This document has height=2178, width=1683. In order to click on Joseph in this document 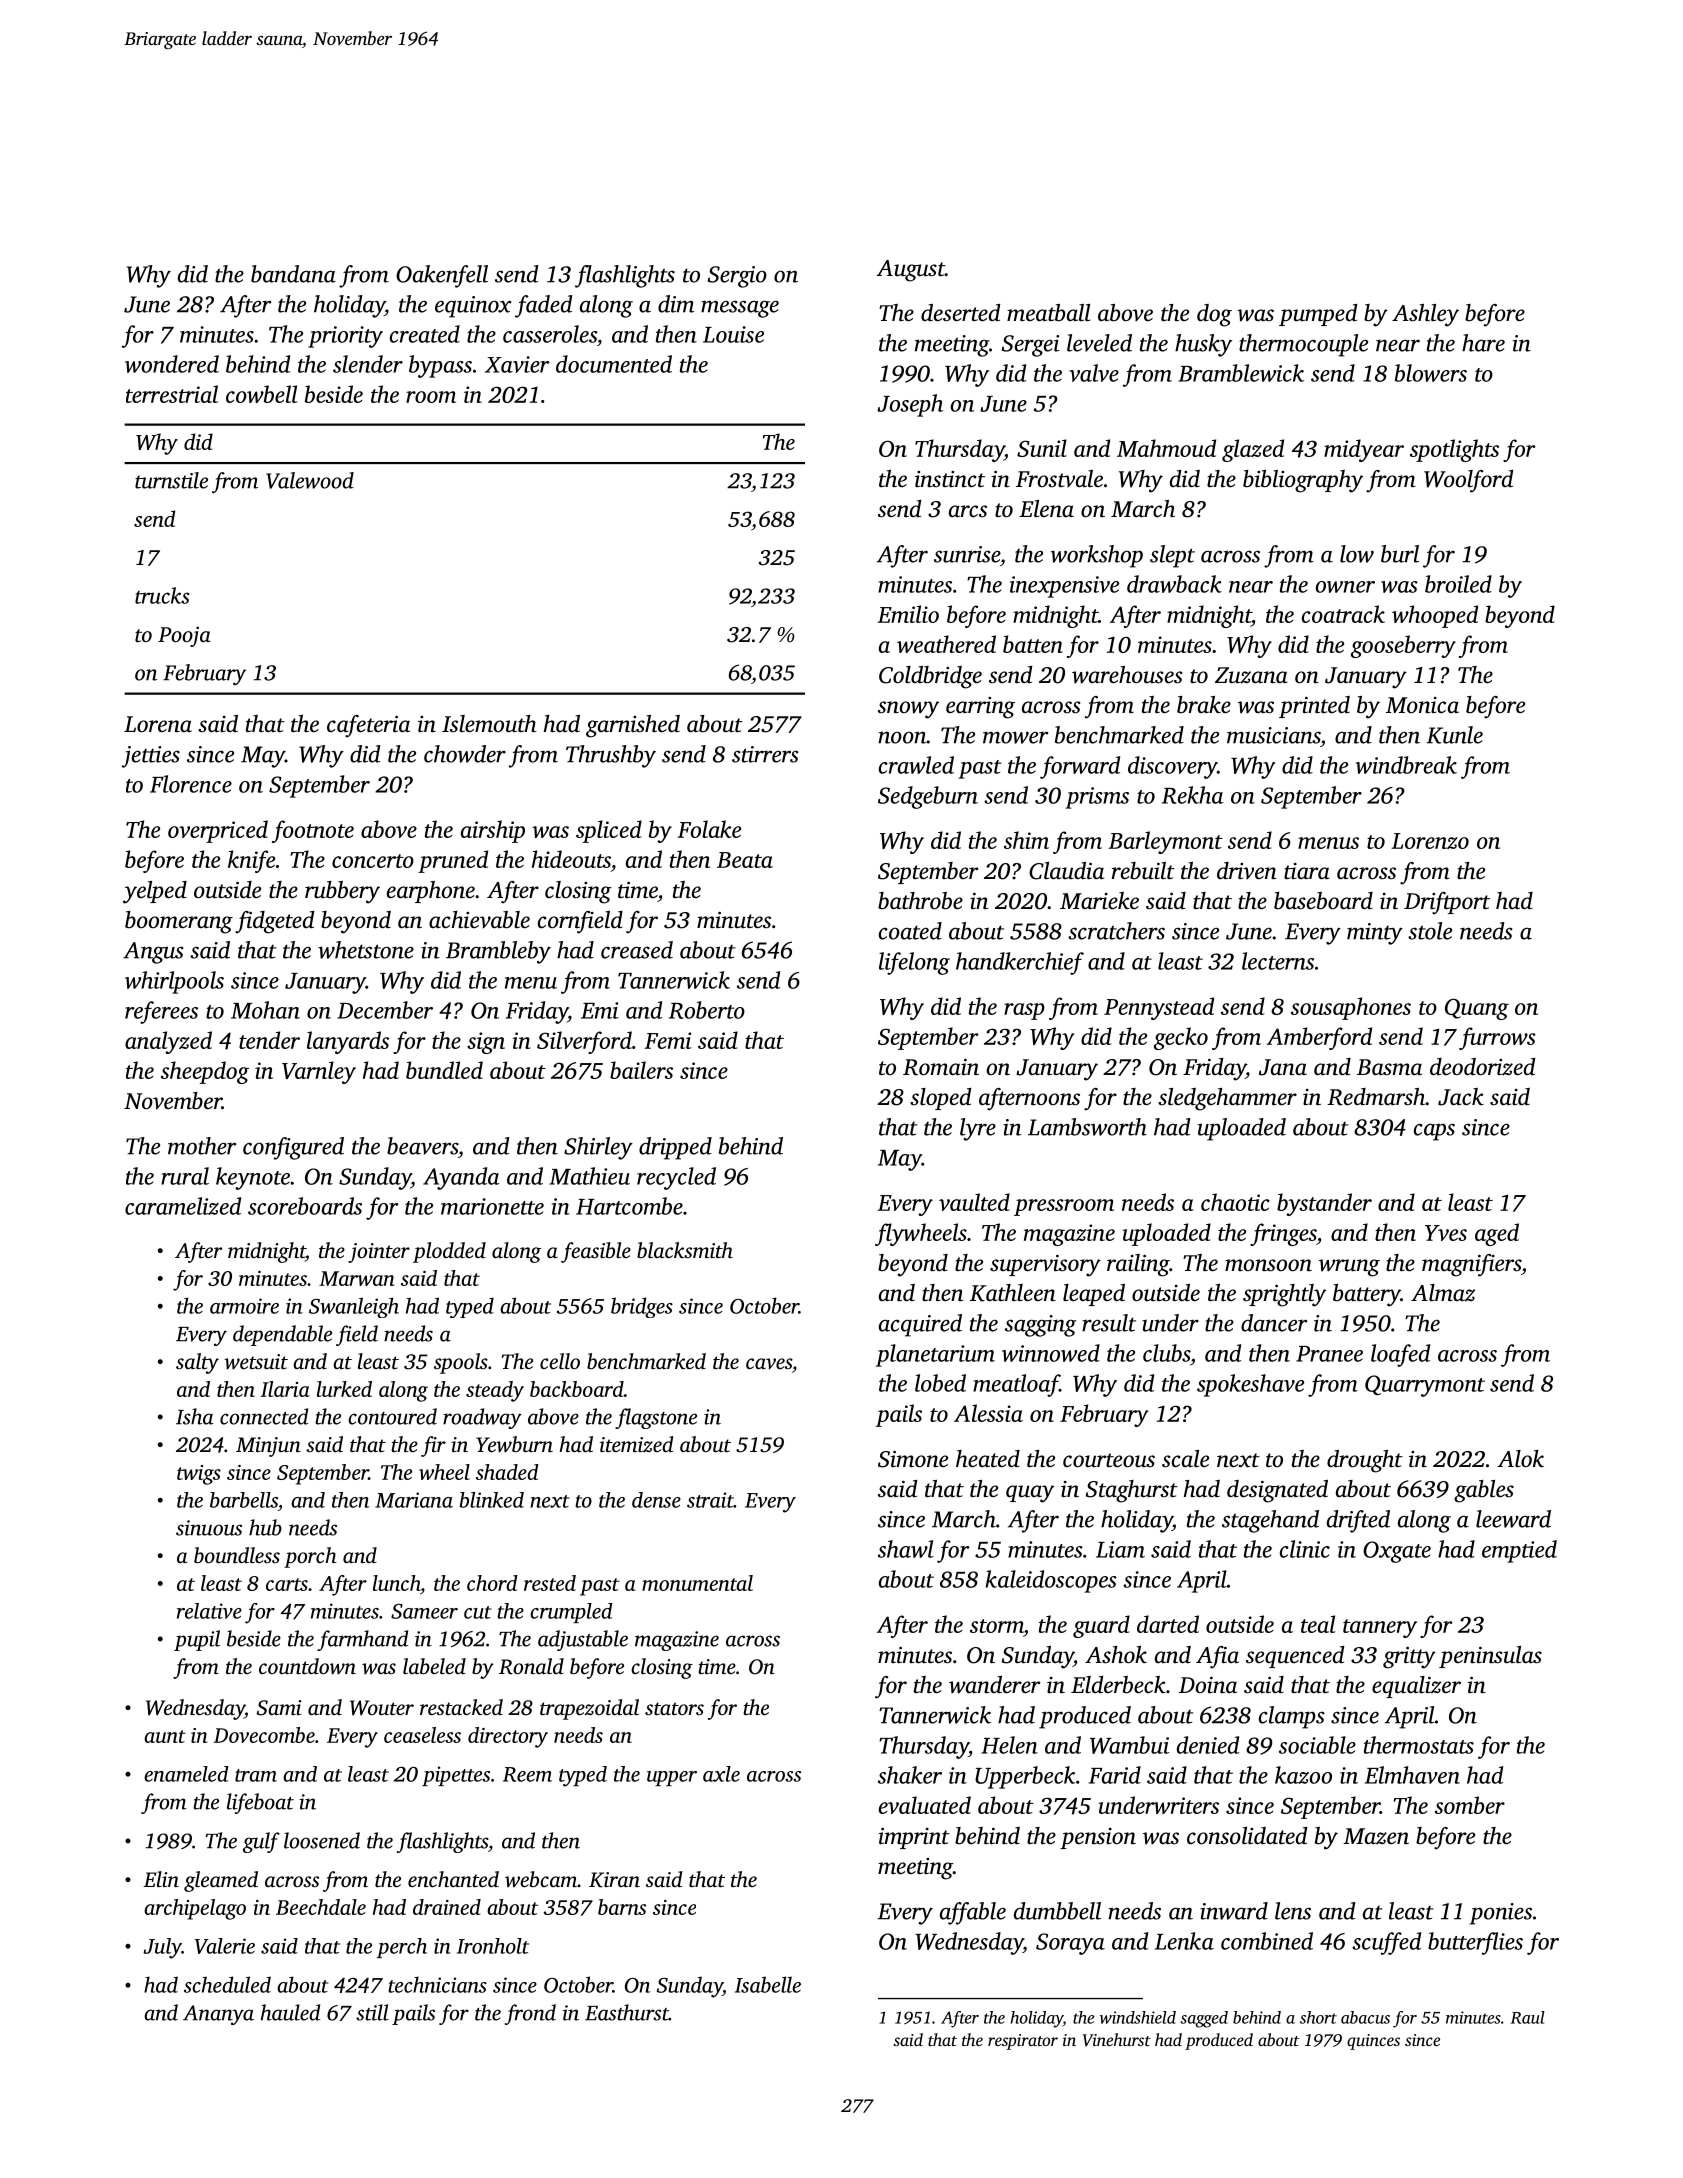, I will do `click(910, 405)`.
